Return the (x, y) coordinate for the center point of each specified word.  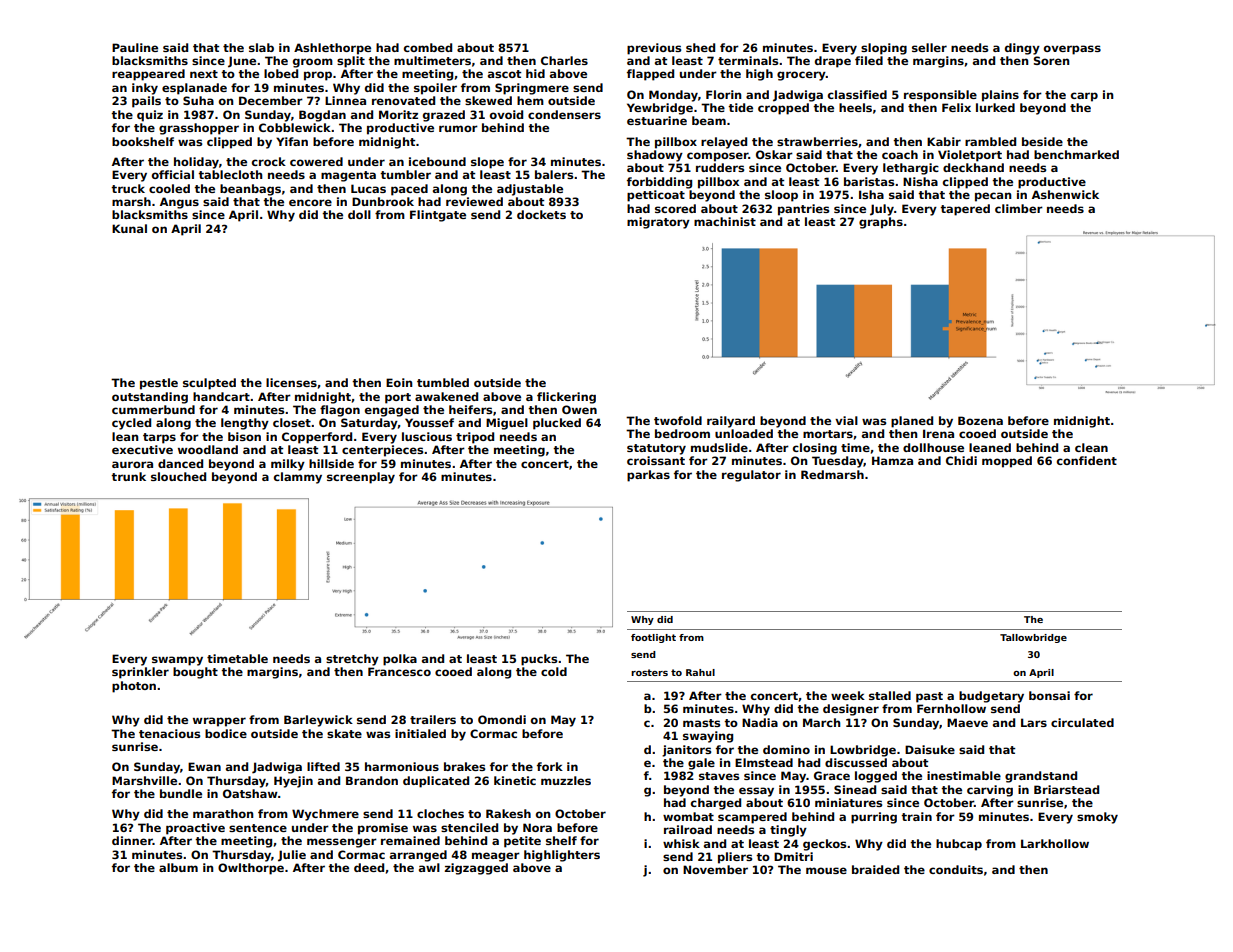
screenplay (361, 478)
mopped (1007, 462)
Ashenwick (1065, 194)
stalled (890, 695)
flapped (650, 75)
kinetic (515, 780)
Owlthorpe (251, 869)
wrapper (219, 722)
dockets (541, 214)
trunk (128, 476)
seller (929, 47)
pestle (159, 384)
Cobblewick (295, 127)
